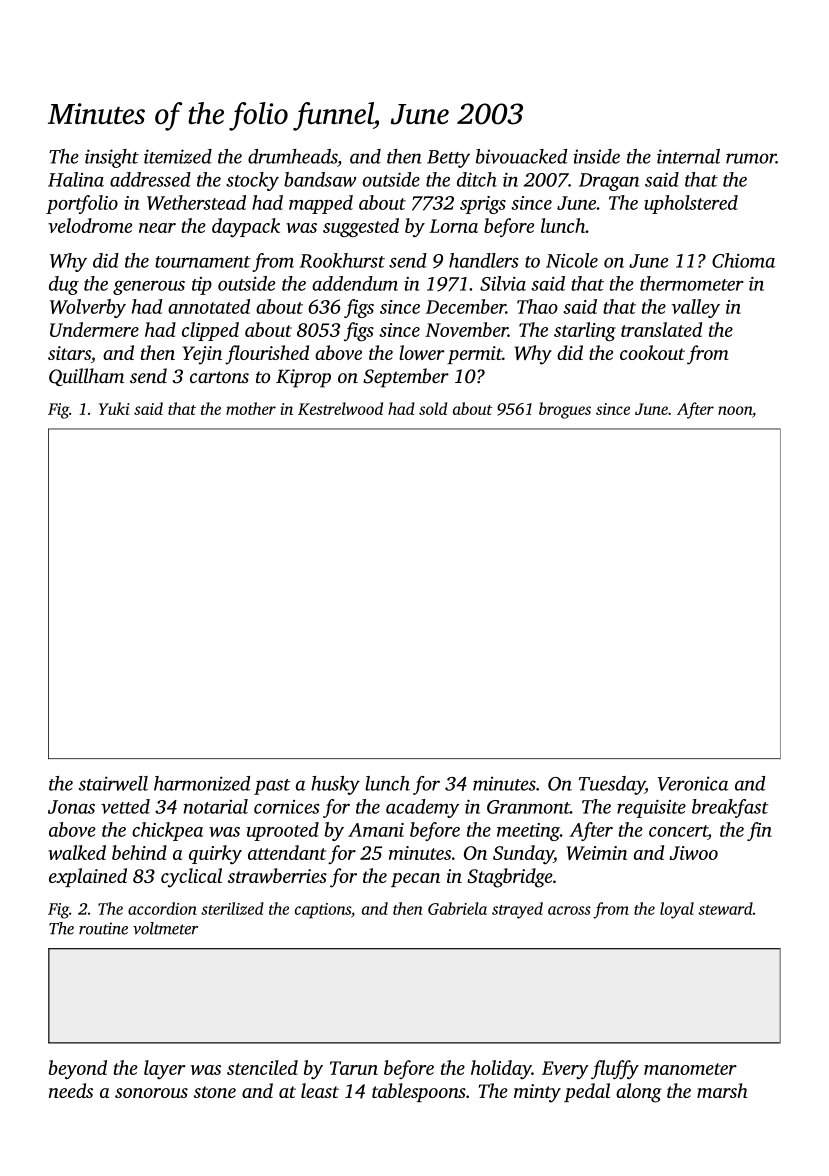 This page has height=1176, width=829. Describe the element at coordinates (661, 329) in the page. I see `translated` at that location.
